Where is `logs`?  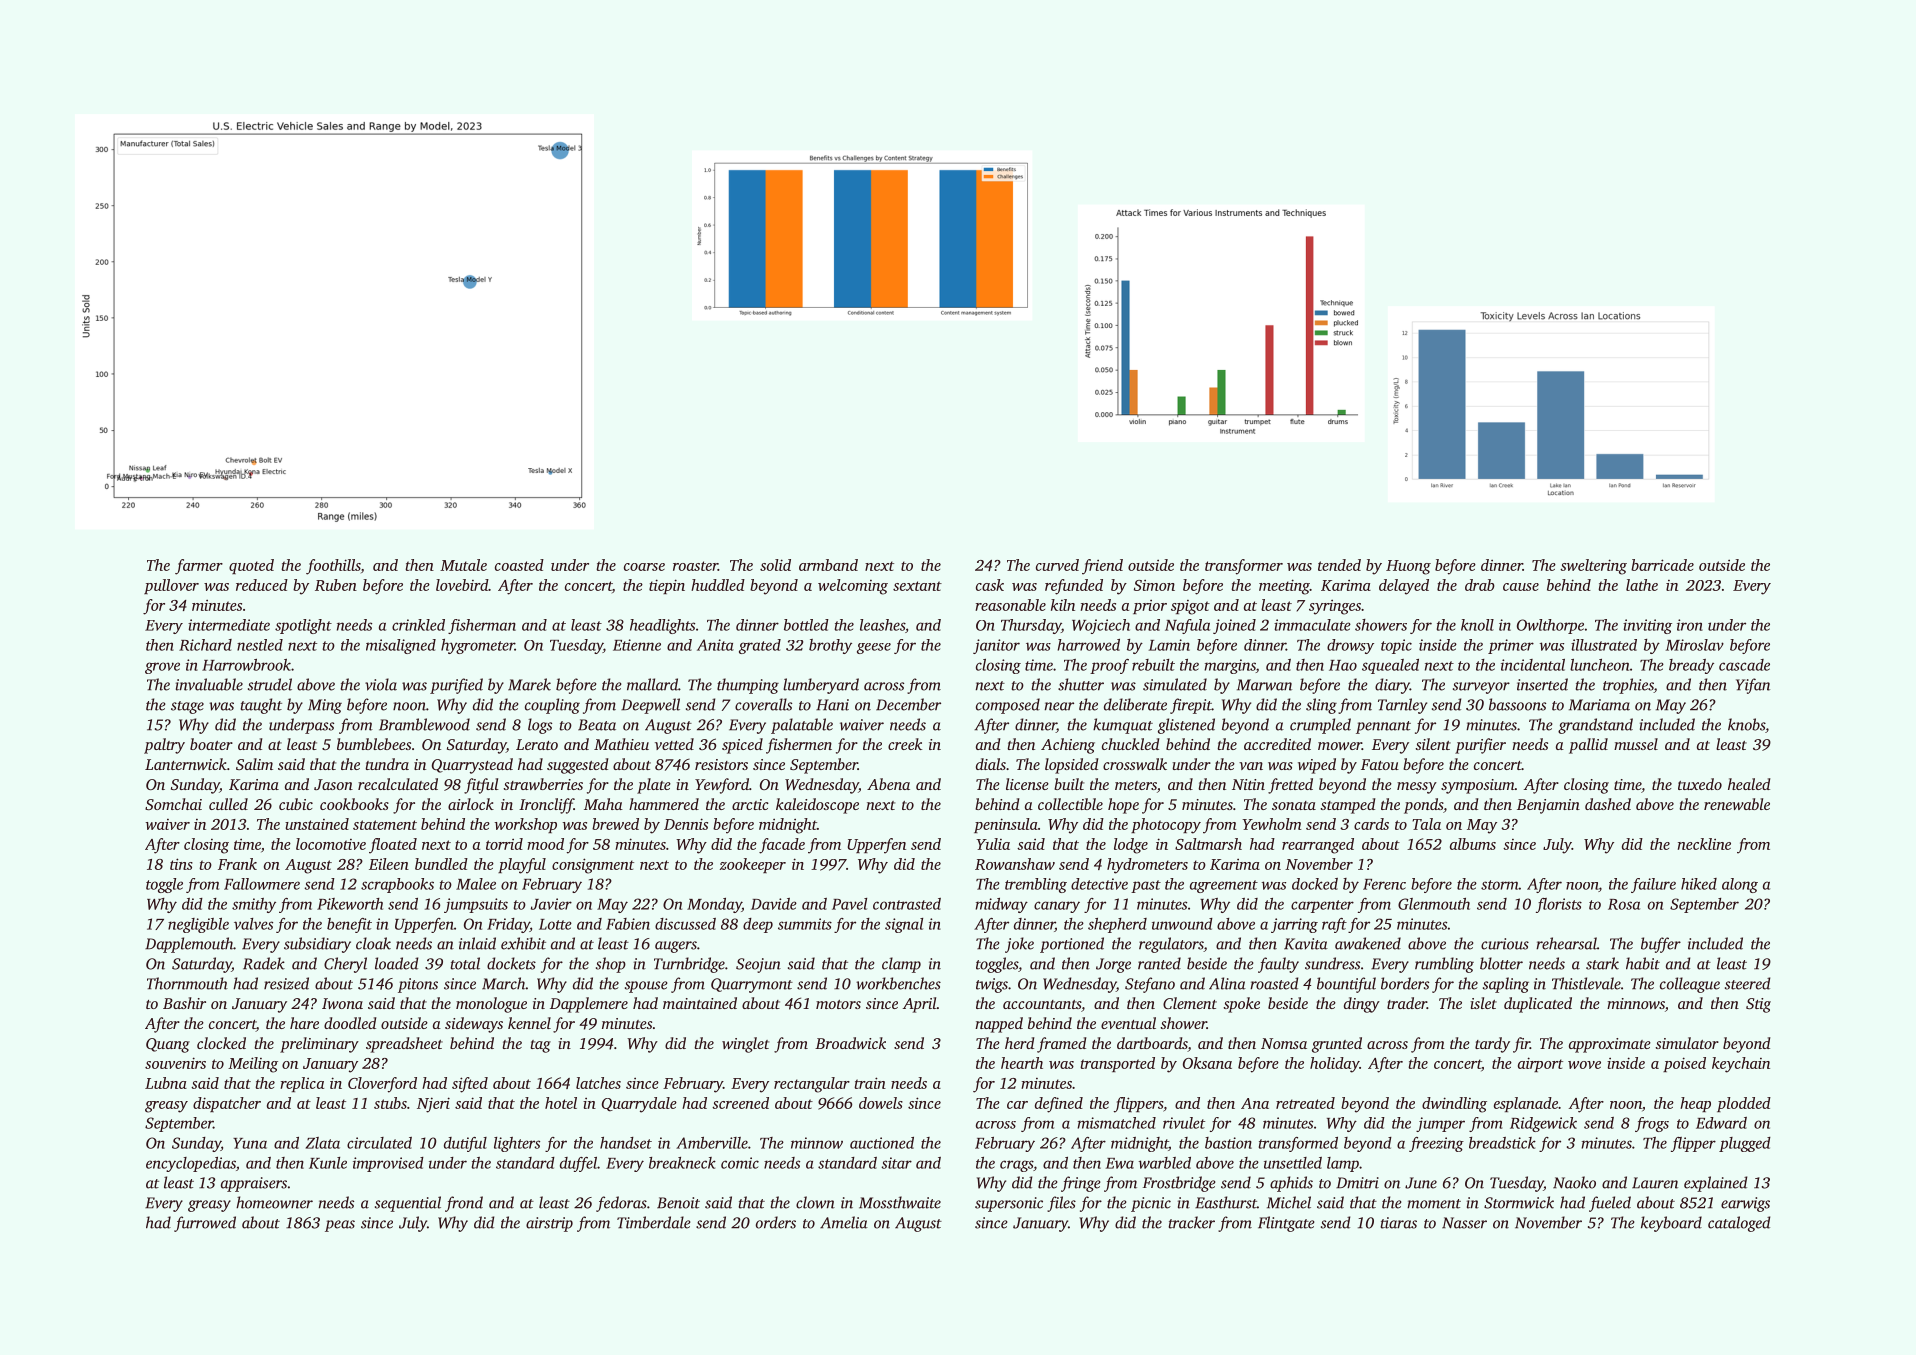
logs is located at coordinates (540, 726).
